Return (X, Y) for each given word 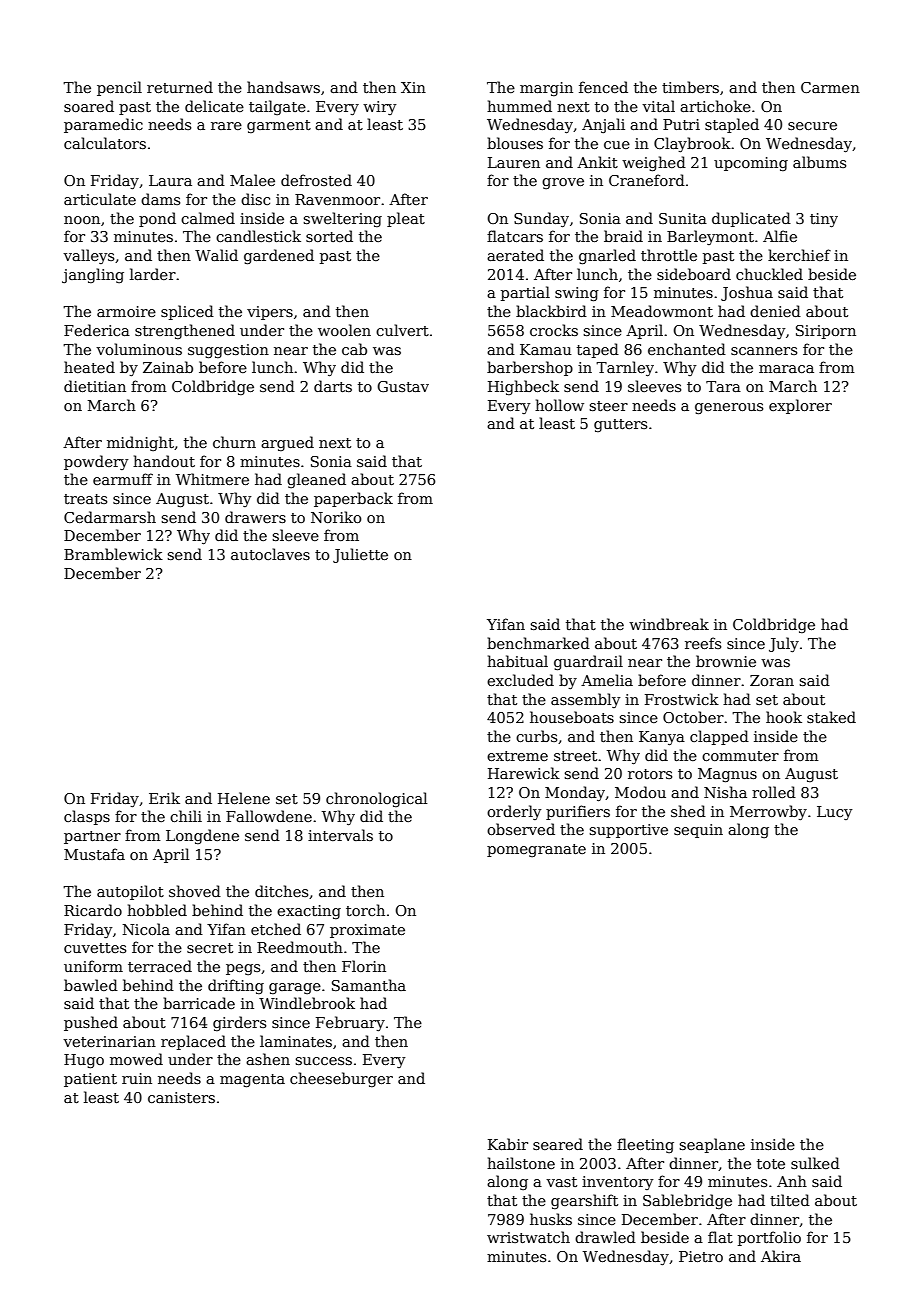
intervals (340, 835)
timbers (690, 87)
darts (333, 386)
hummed (519, 106)
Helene (244, 798)
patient (90, 1080)
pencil (119, 88)
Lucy (834, 813)
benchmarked (538, 643)
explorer (800, 406)
